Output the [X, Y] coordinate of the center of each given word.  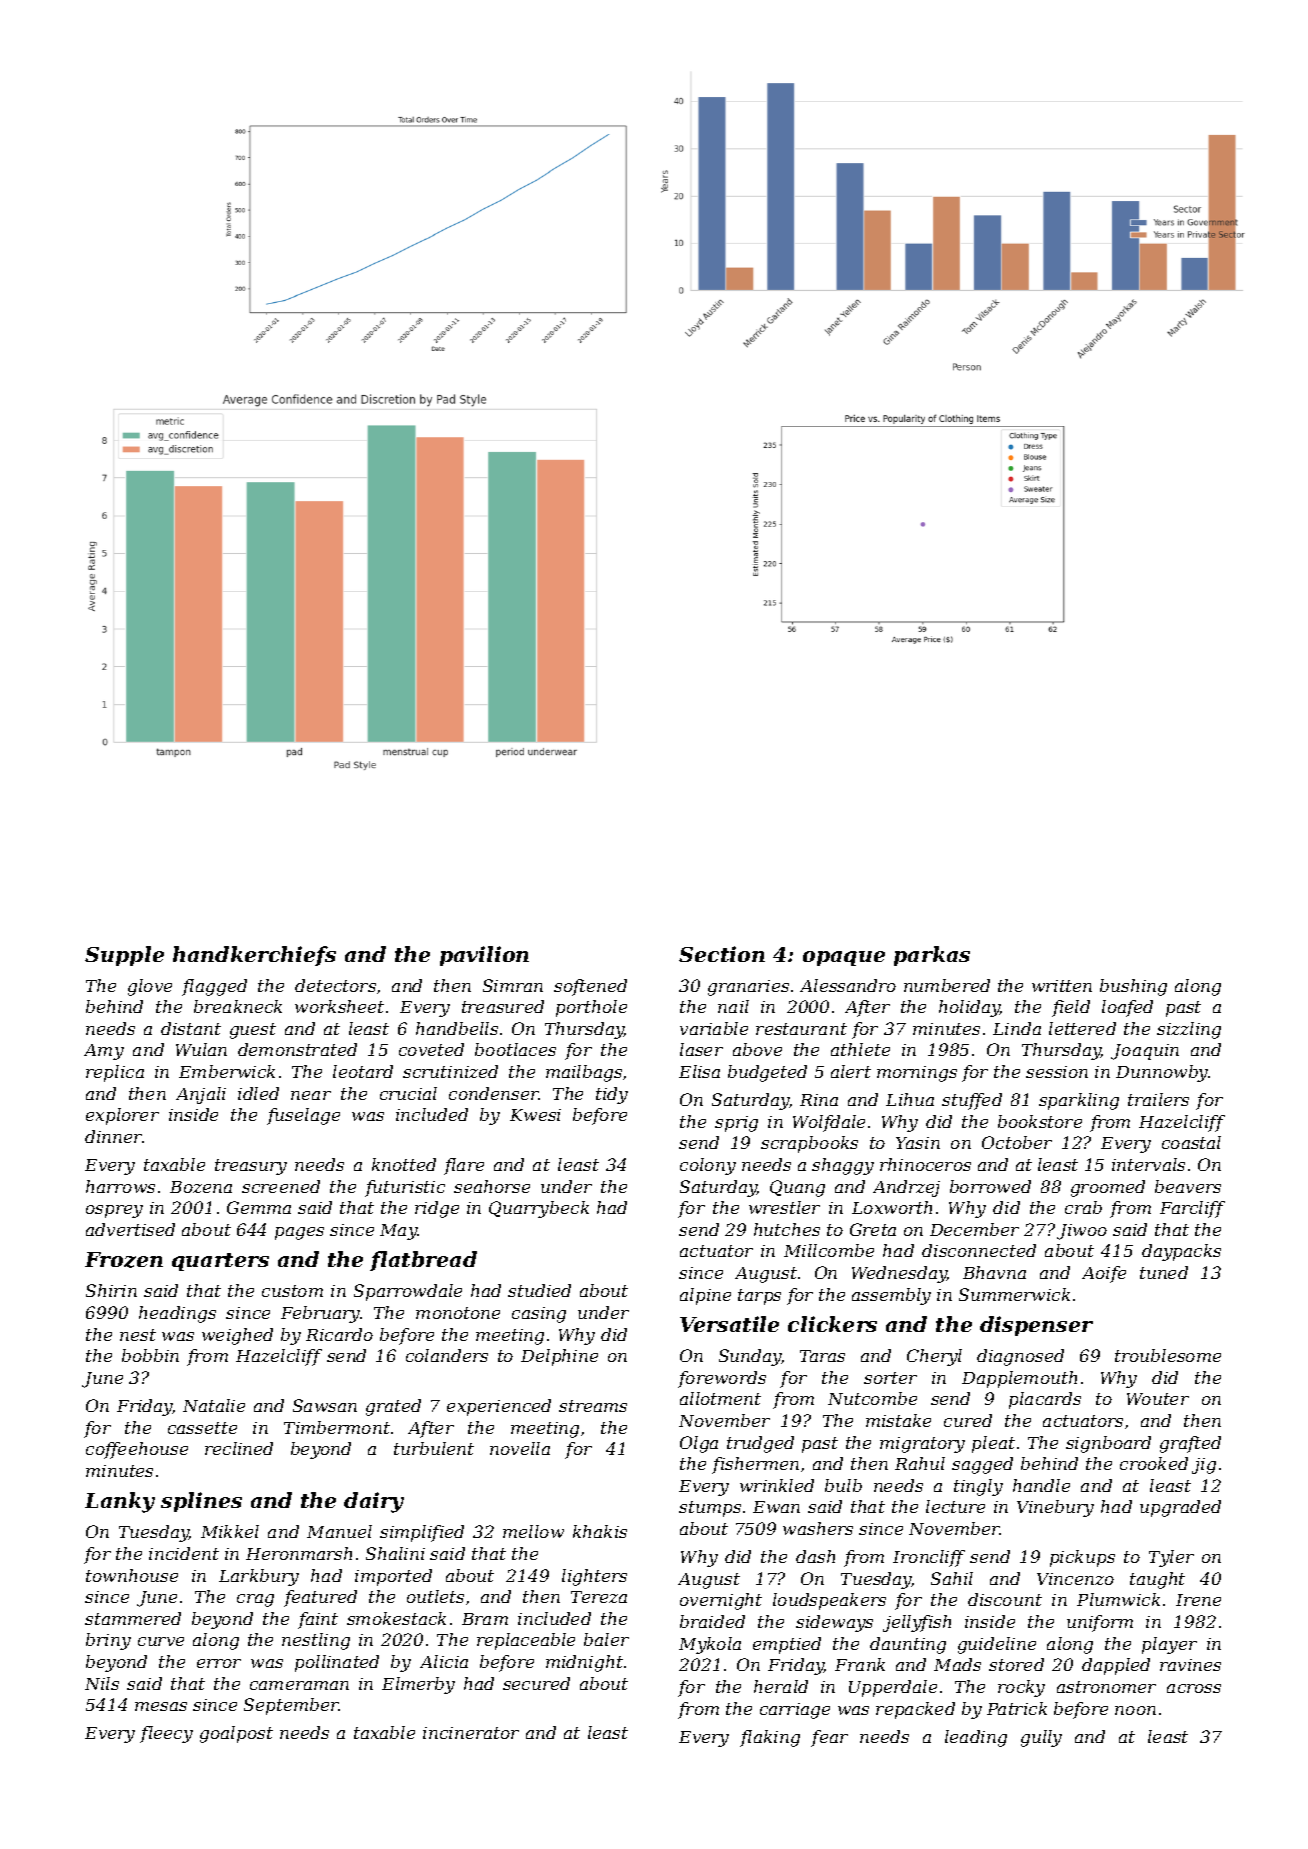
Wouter [1158, 1399]
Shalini [395, 1553]
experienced [499, 1407]
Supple [124, 956]
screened [281, 1186]
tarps [759, 1297]
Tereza [599, 1597]
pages [299, 1233]
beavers [1188, 1186]
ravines [1190, 1665]
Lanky [120, 1502]
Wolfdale [829, 1123]
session [1057, 1072]
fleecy [166, 1734]
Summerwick [1014, 1294]
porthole [591, 1008]
